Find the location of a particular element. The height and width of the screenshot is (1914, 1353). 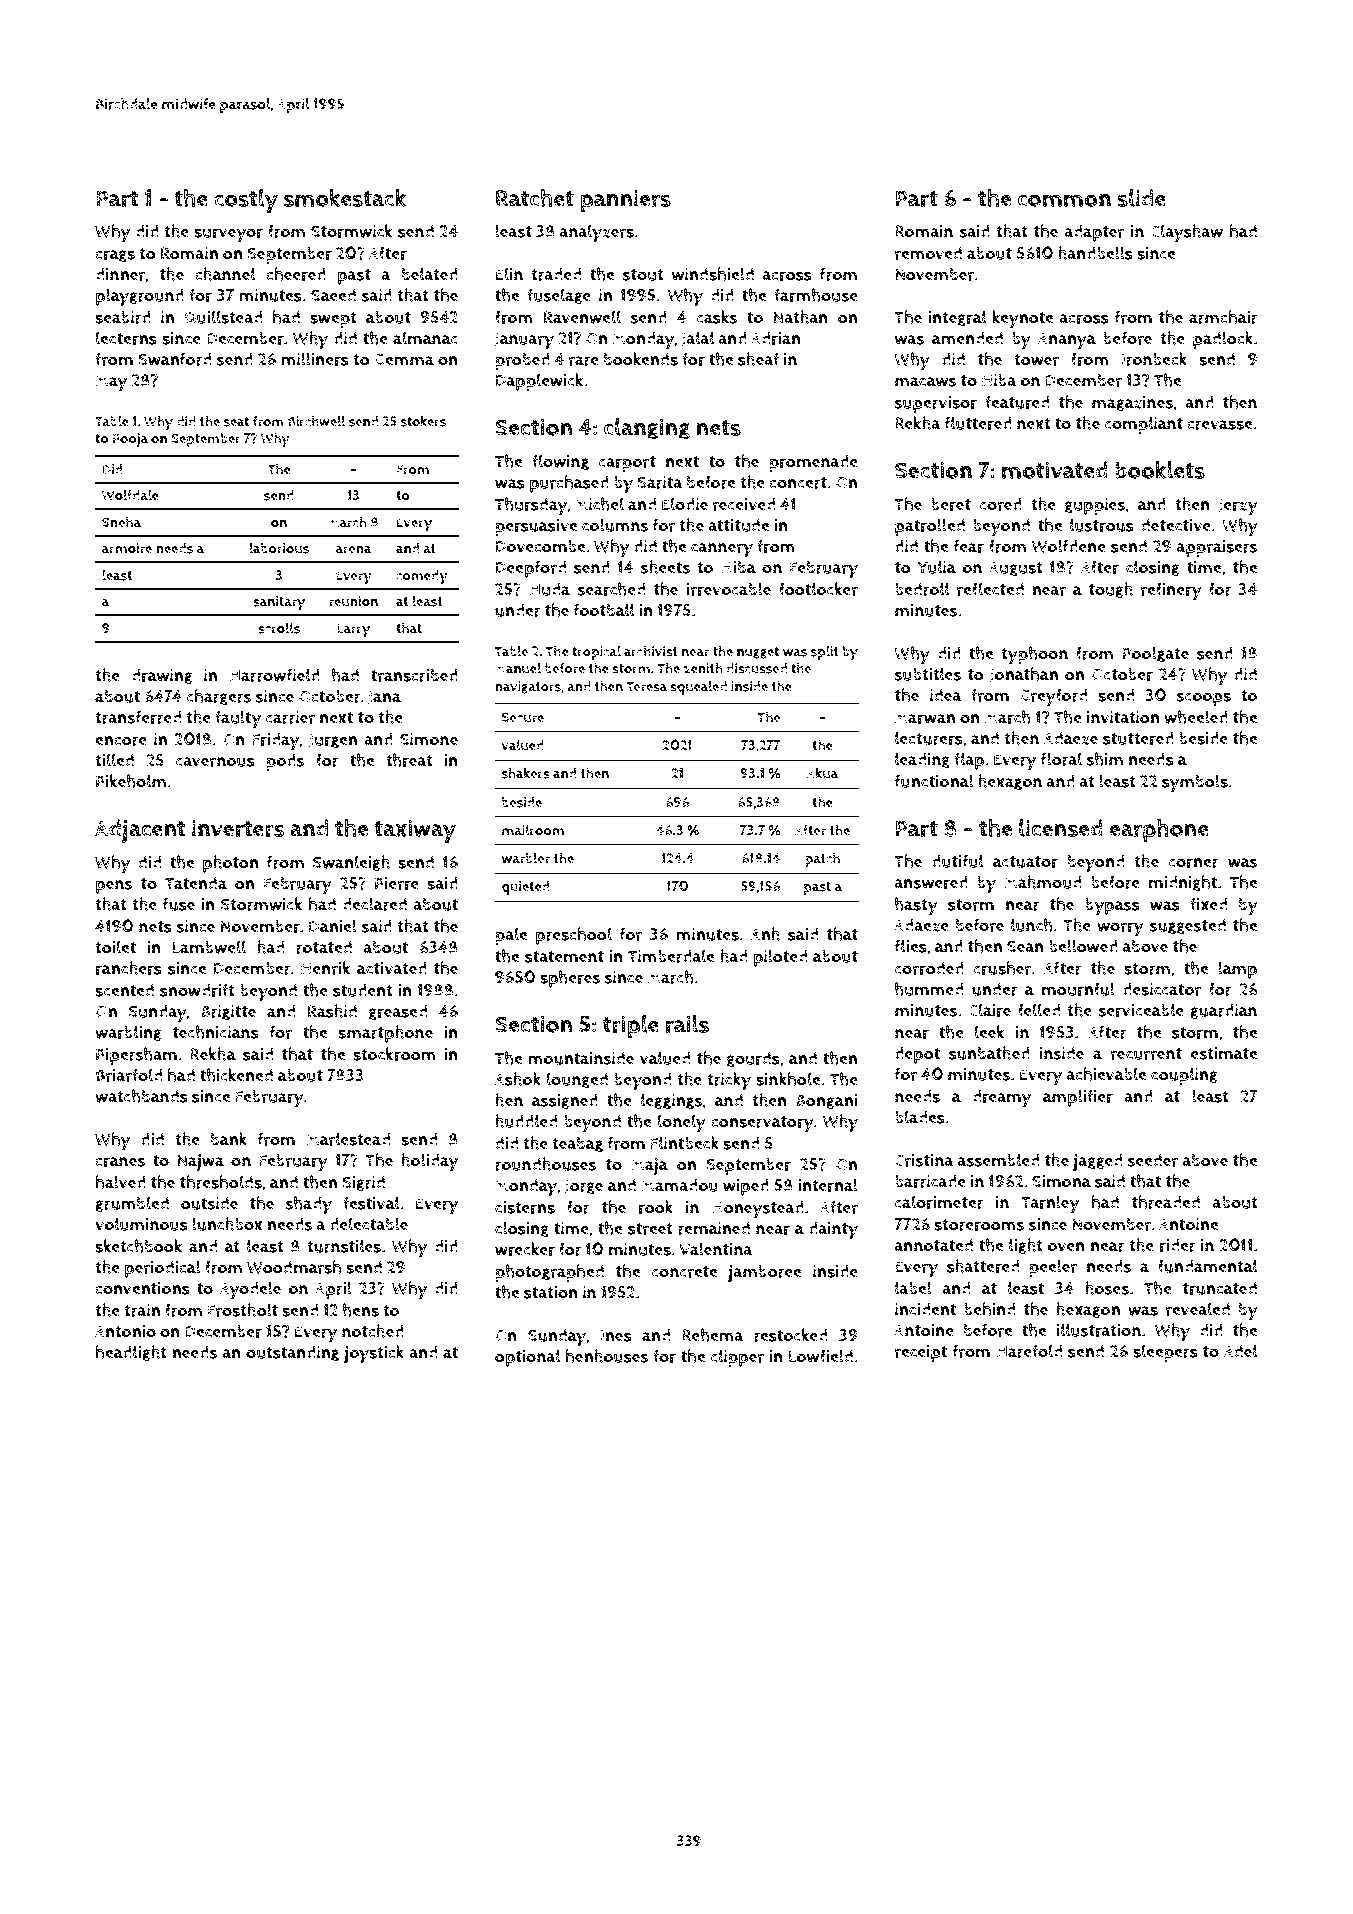

costly is located at coordinates (246, 201).
